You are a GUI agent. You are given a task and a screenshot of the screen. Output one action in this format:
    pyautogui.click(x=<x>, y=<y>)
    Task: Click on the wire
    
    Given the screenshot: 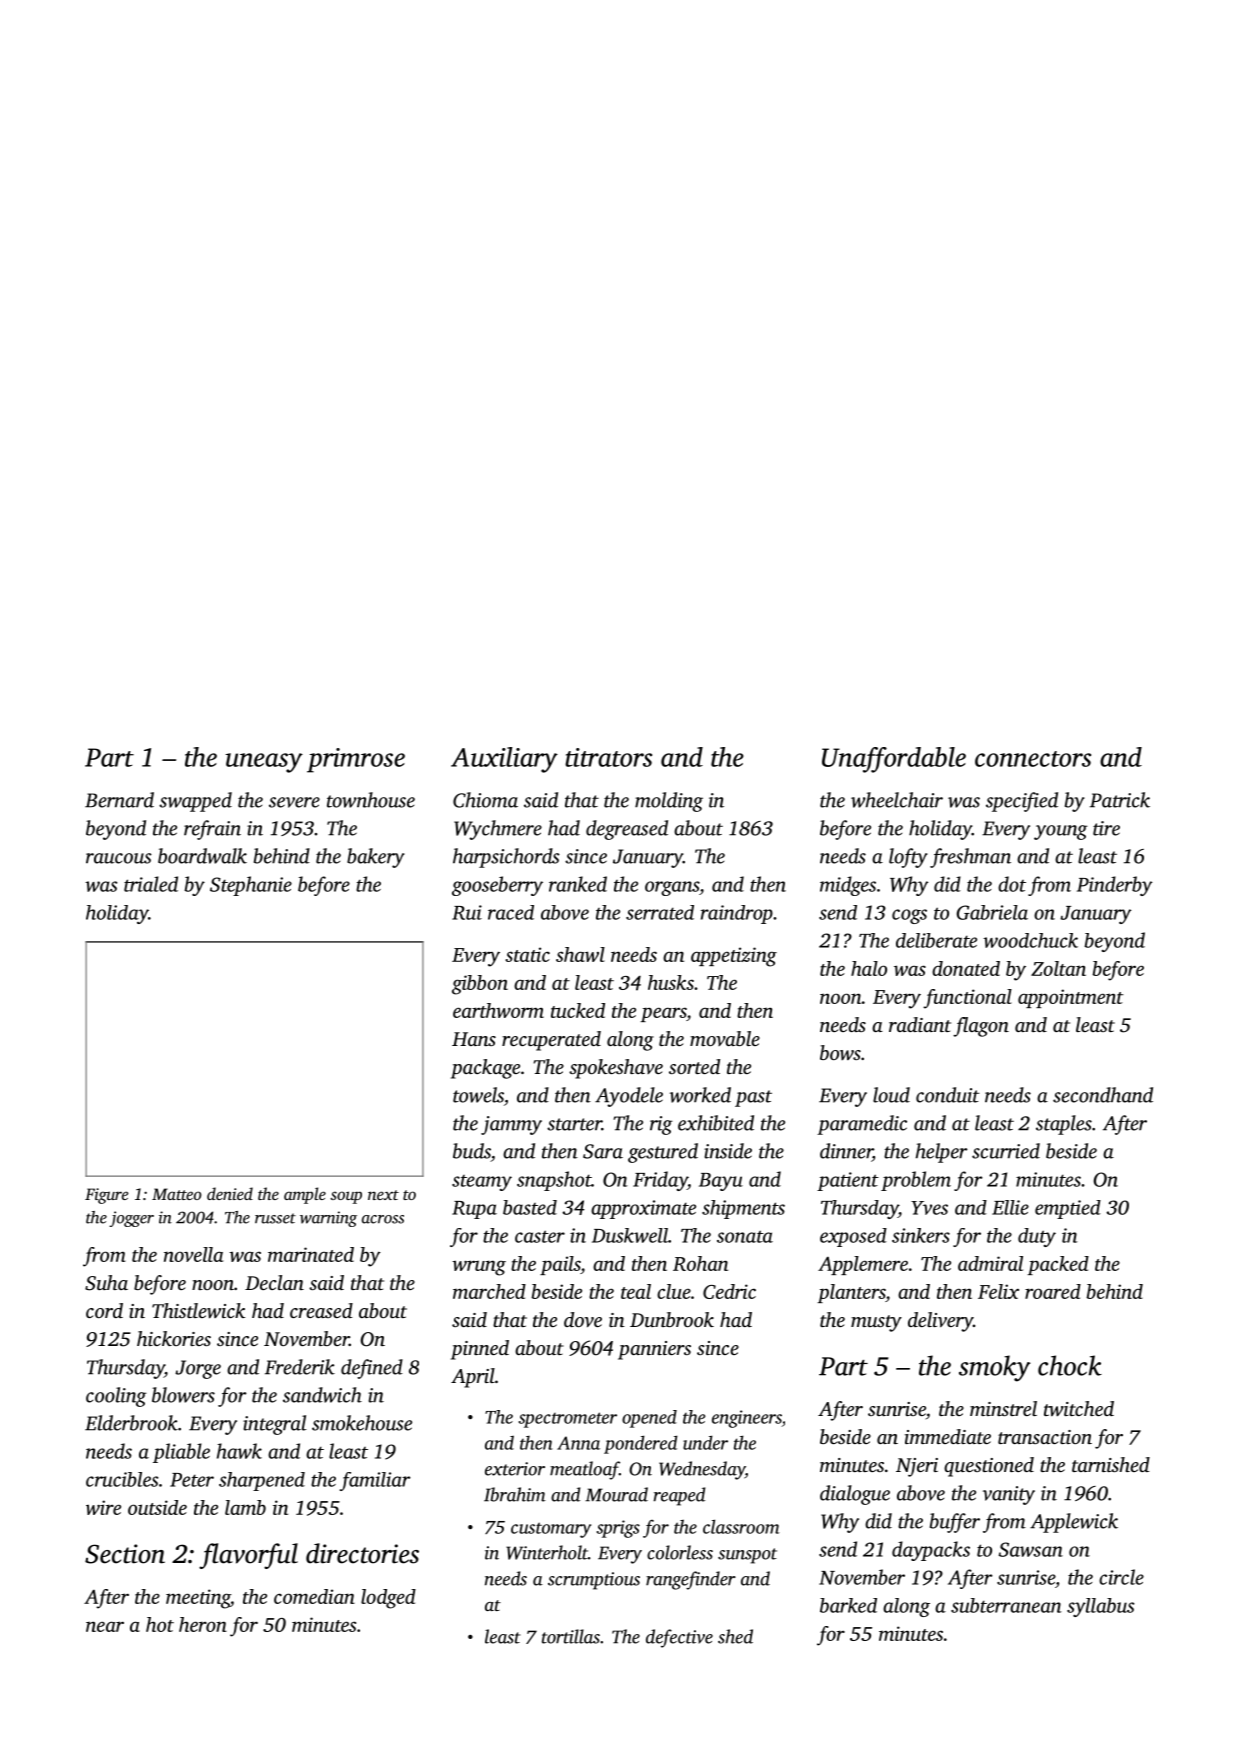 What is the action you would take?
    pyautogui.click(x=103, y=1507)
